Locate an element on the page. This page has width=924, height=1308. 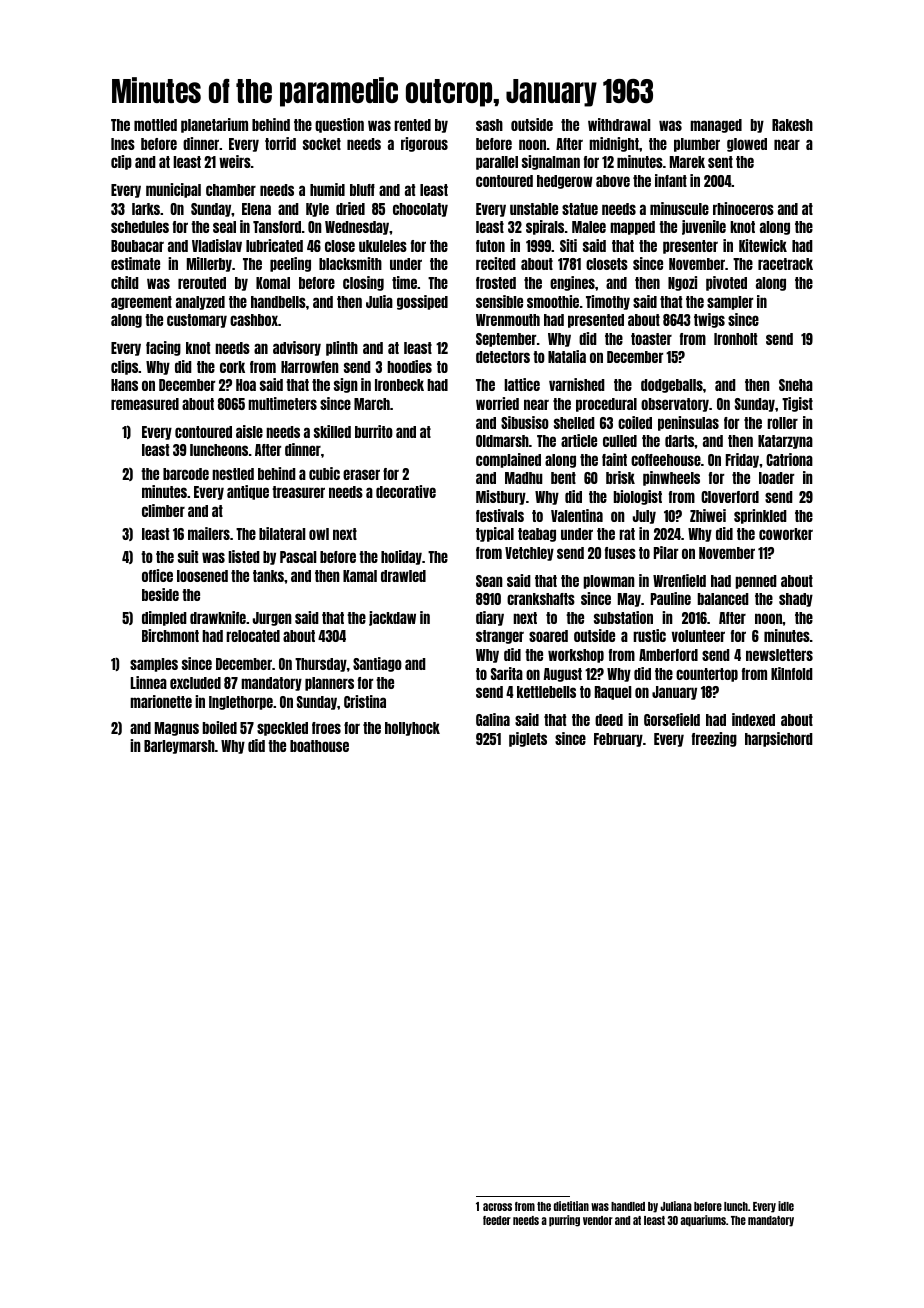
plowman is located at coordinates (609, 582).
